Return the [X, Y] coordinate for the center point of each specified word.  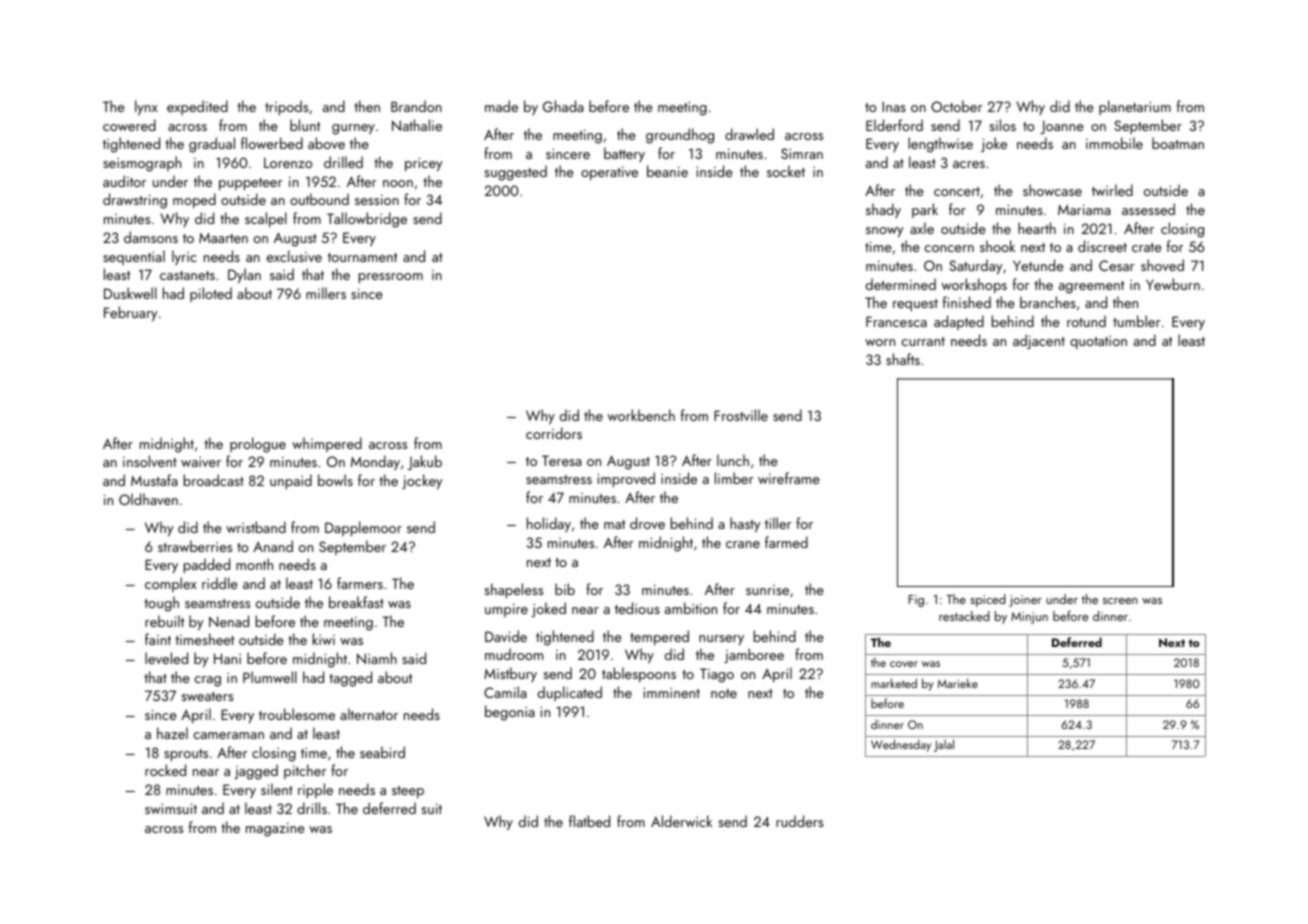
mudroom [514, 654]
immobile [1114, 143]
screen [1120, 601]
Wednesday [901, 745]
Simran [802, 153]
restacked [964, 616]
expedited [197, 107]
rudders [799, 821]
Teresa [561, 460]
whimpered [327, 444]
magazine [275, 829]
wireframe [789, 478]
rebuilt [164, 621]
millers [326, 293]
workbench [641, 415]
